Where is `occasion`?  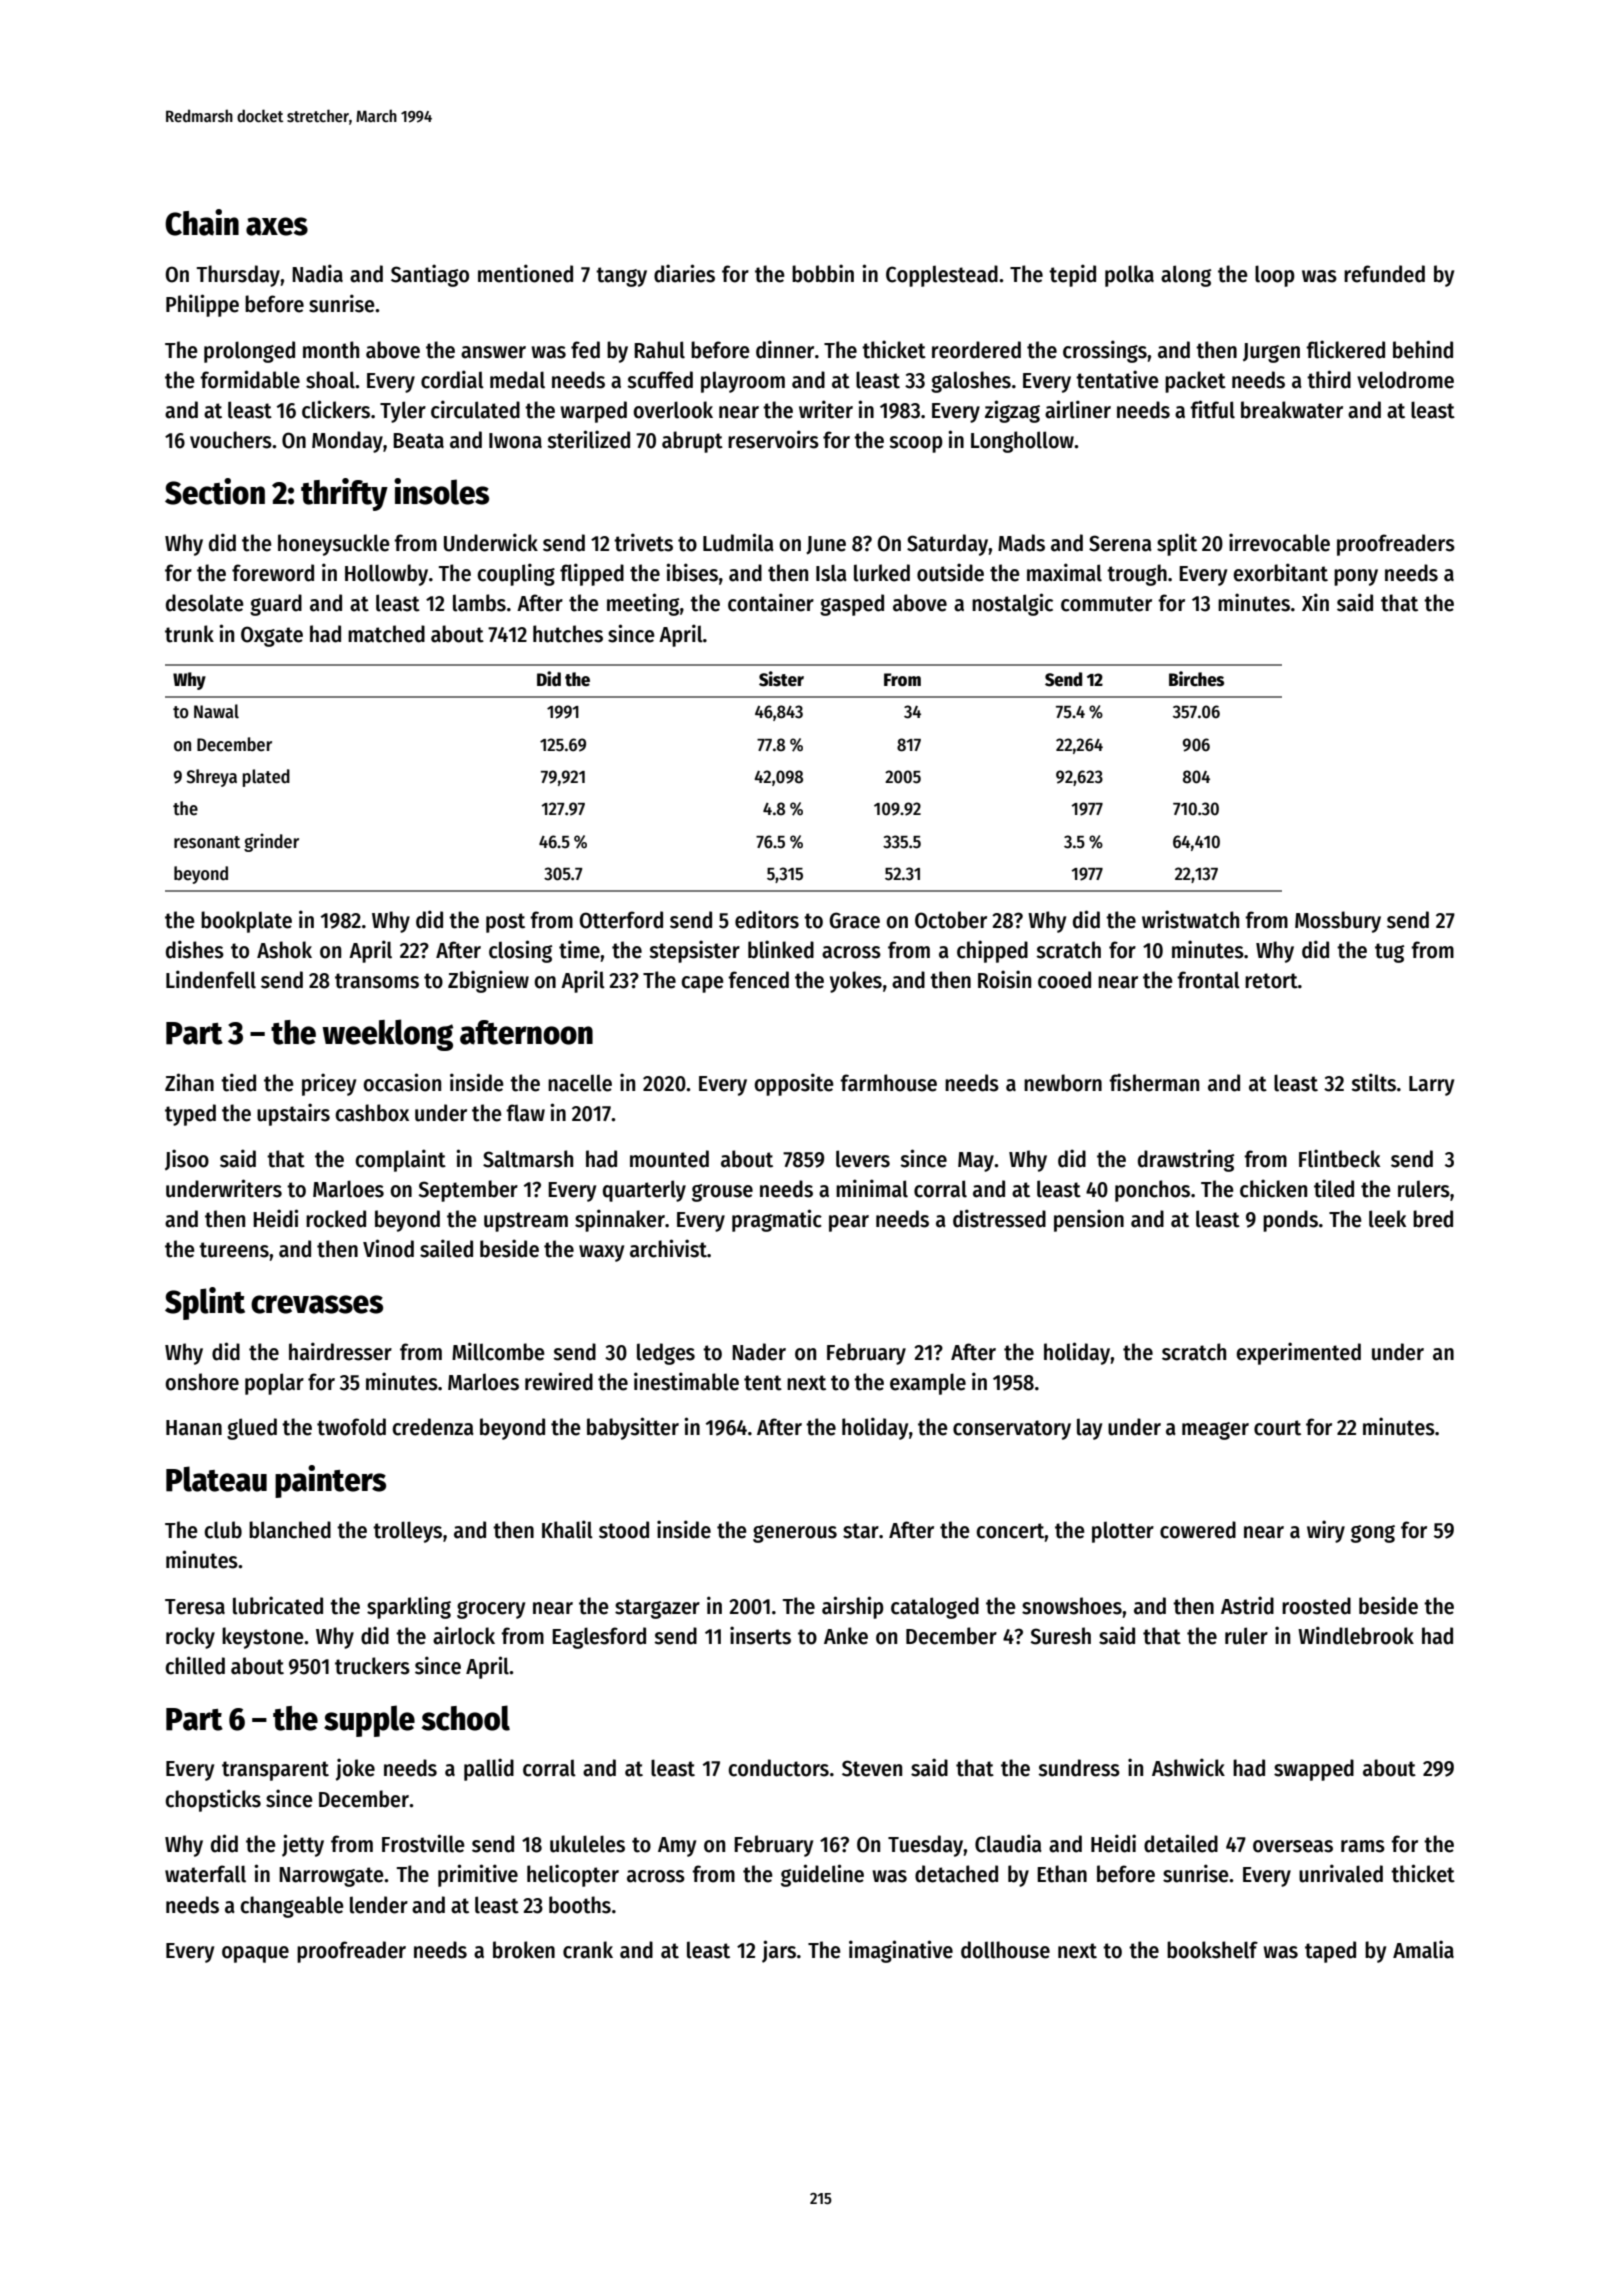
occasion is located at coordinates (402, 1082).
